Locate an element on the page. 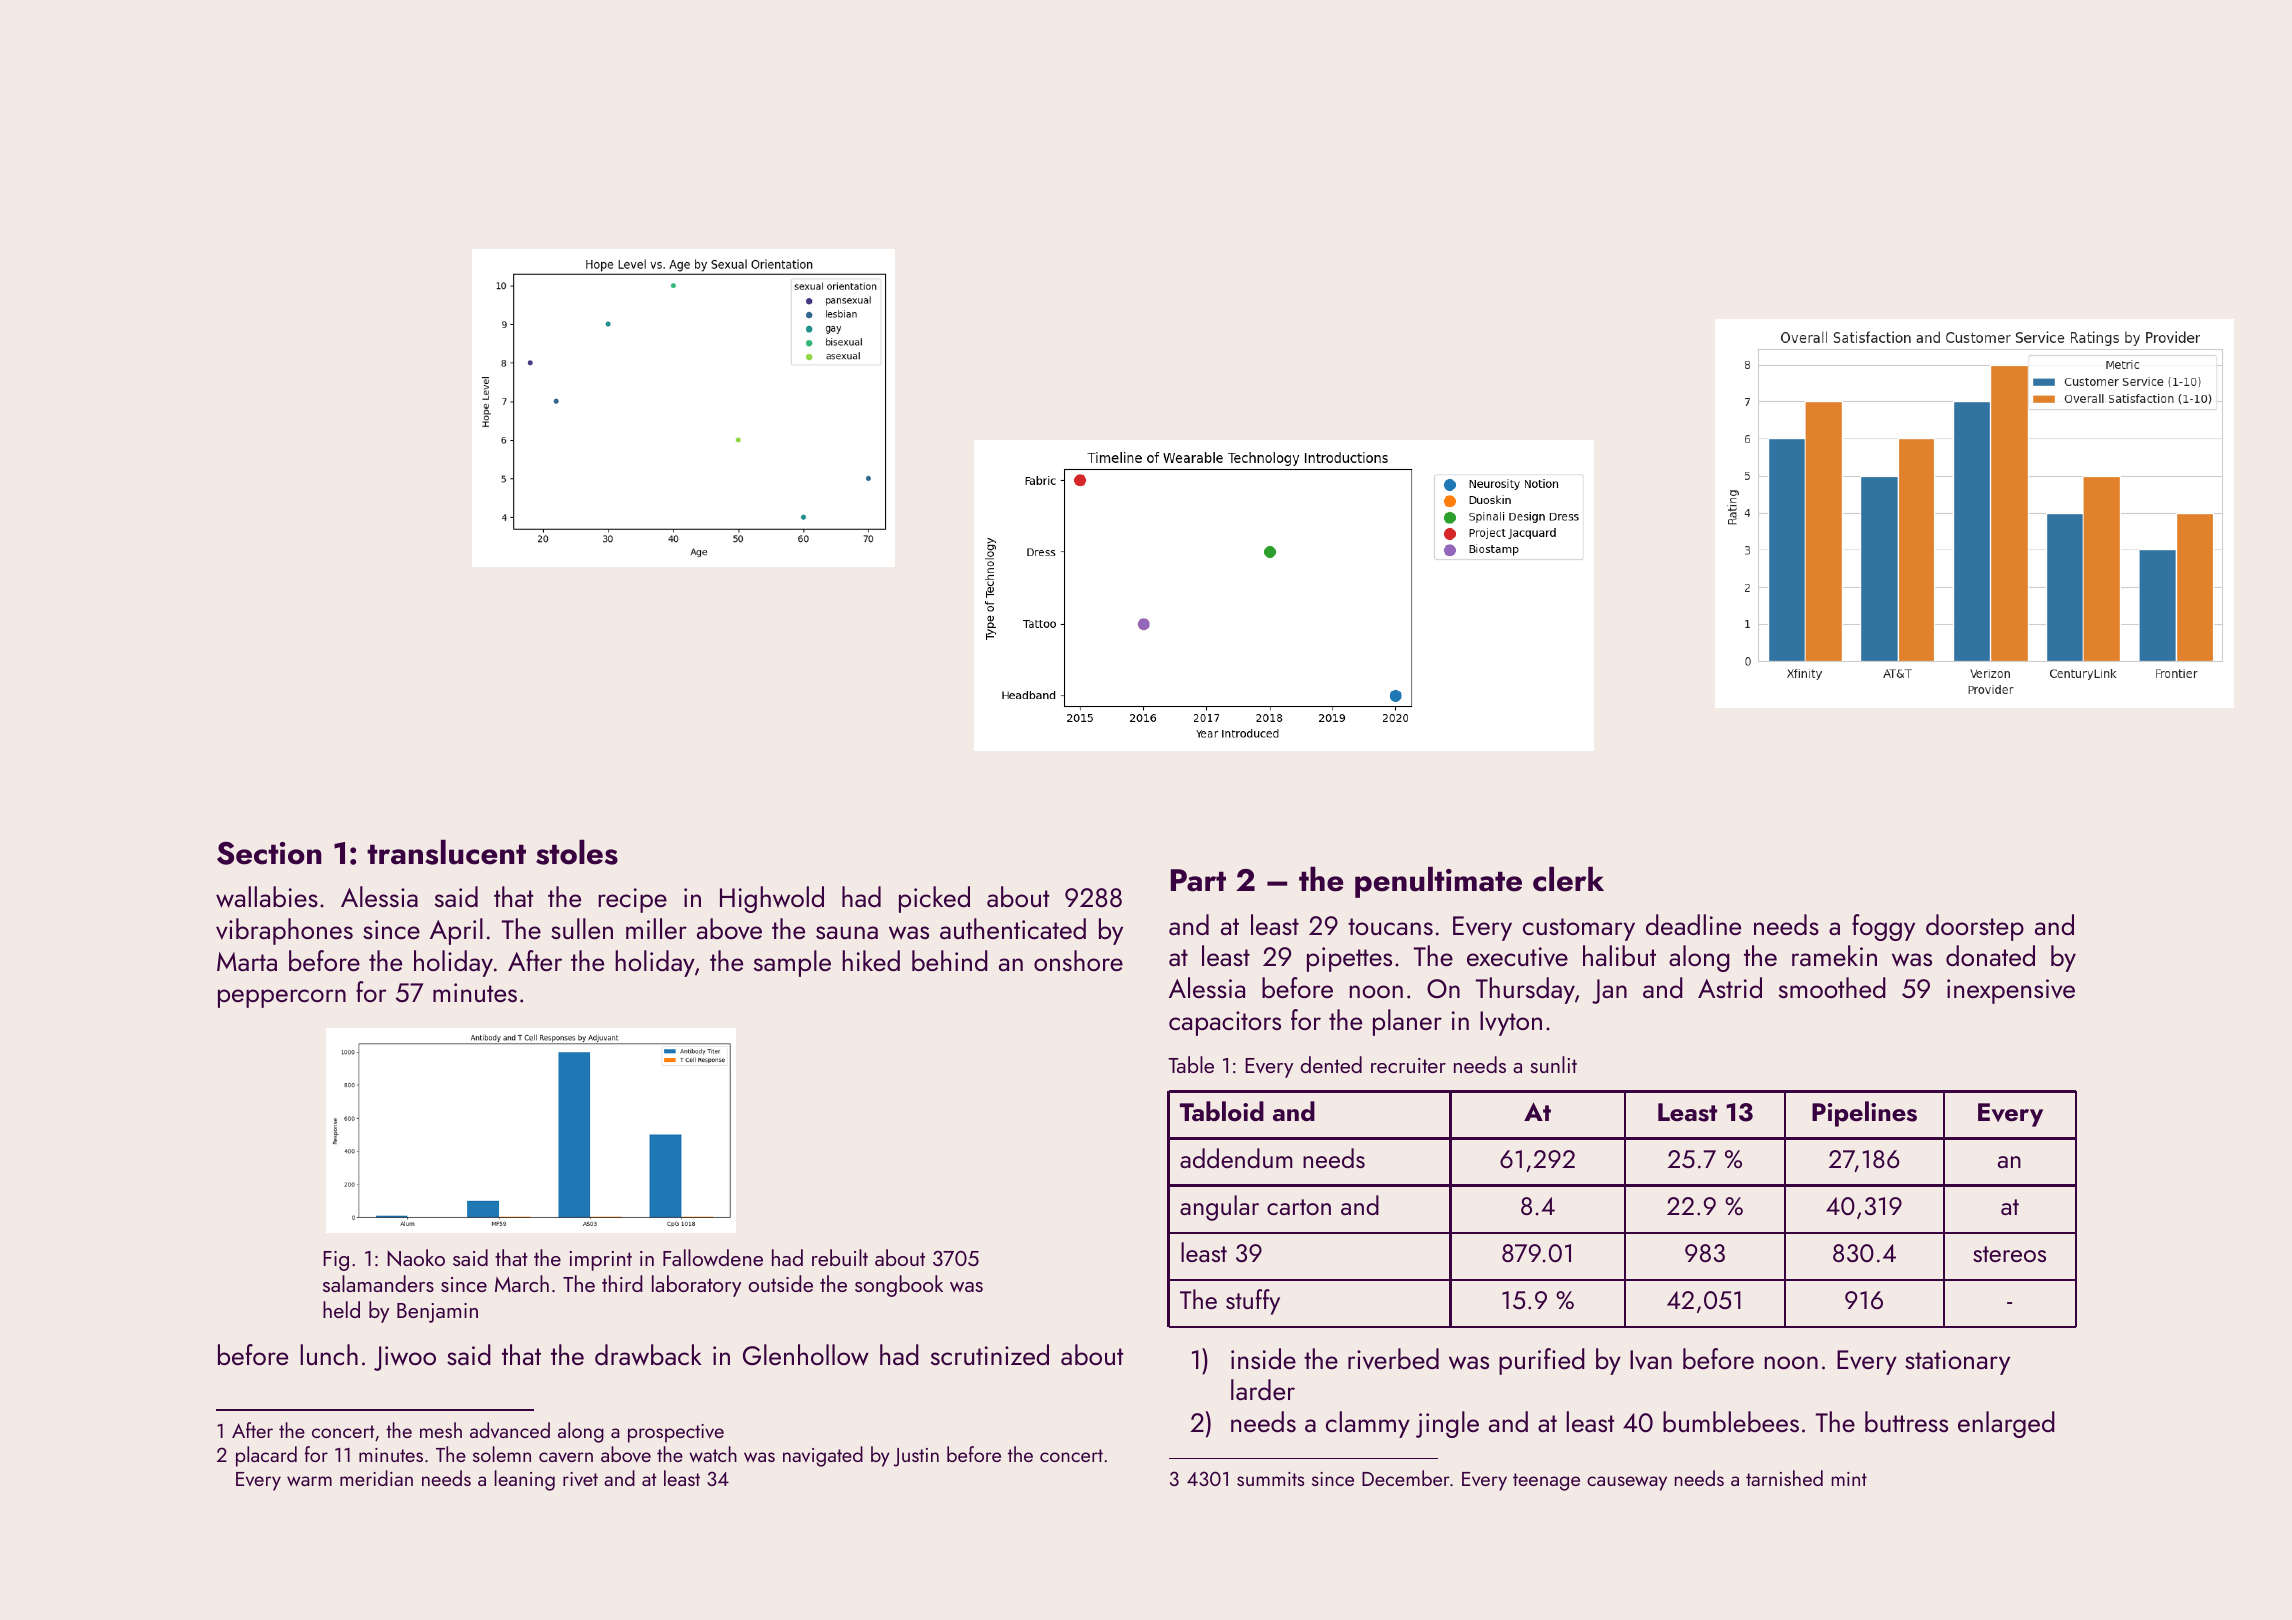 The image size is (2292, 1620). Fallowdene is located at coordinates (713, 1257).
